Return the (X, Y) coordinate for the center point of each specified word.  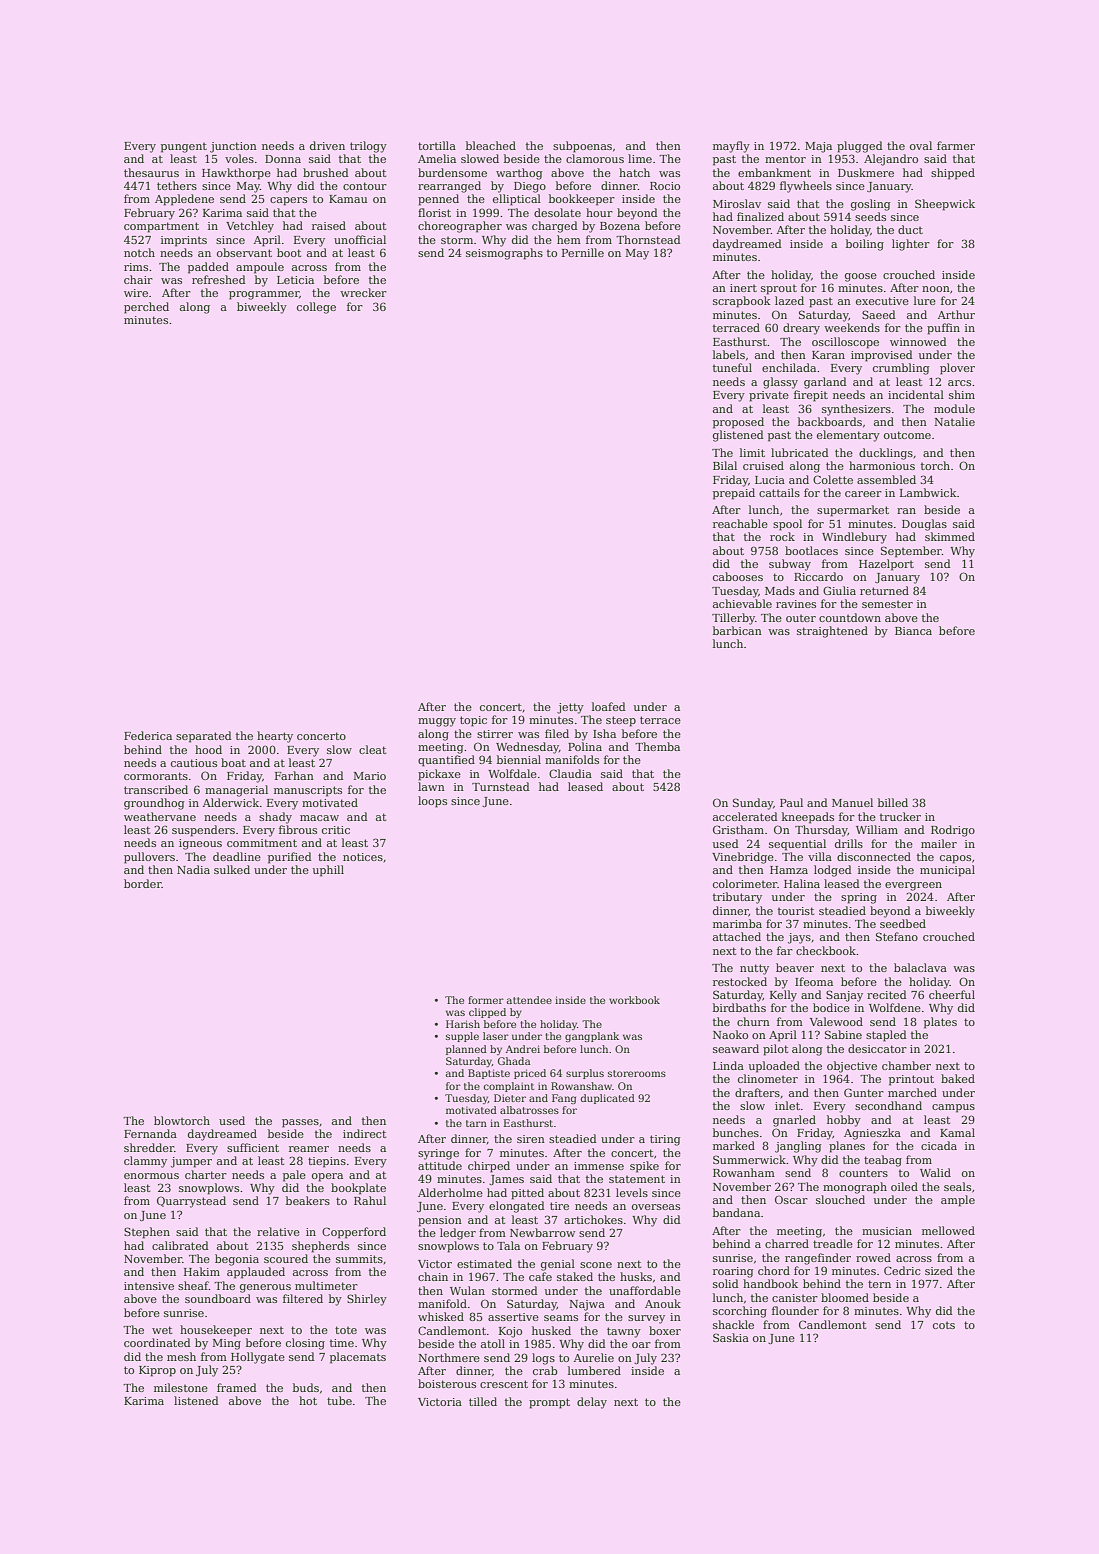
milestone (181, 1387)
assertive (513, 1317)
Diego (530, 187)
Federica (148, 735)
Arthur (956, 314)
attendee (529, 1000)
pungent (184, 147)
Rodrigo (953, 831)
